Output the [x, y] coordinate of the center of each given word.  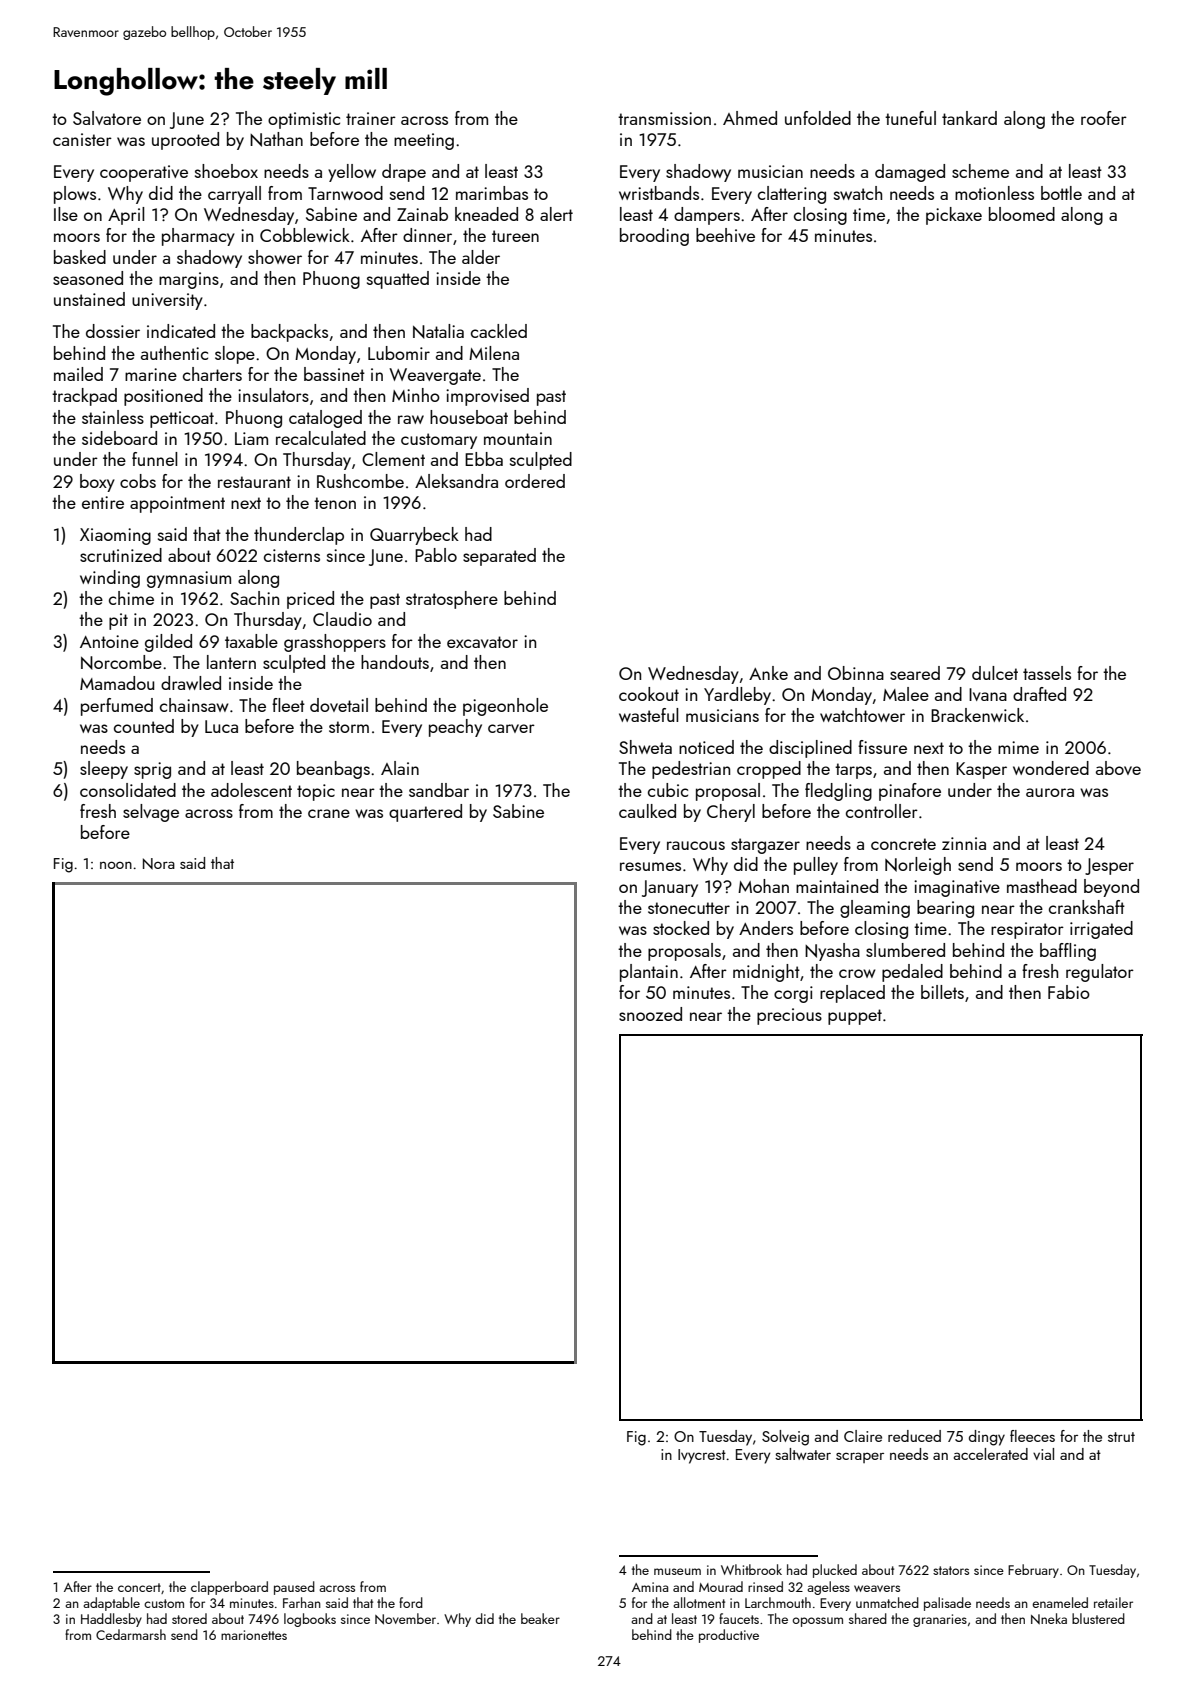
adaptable [111, 1604]
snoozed [650, 1014]
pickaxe [954, 216]
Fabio [1069, 992]
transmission [664, 118]
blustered [1098, 1618]
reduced [914, 1436]
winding [110, 579]
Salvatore [107, 118]
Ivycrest [702, 1456]
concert [139, 1587]
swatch [858, 193]
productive [729, 1636]
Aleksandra [456, 481]
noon [116, 865]
